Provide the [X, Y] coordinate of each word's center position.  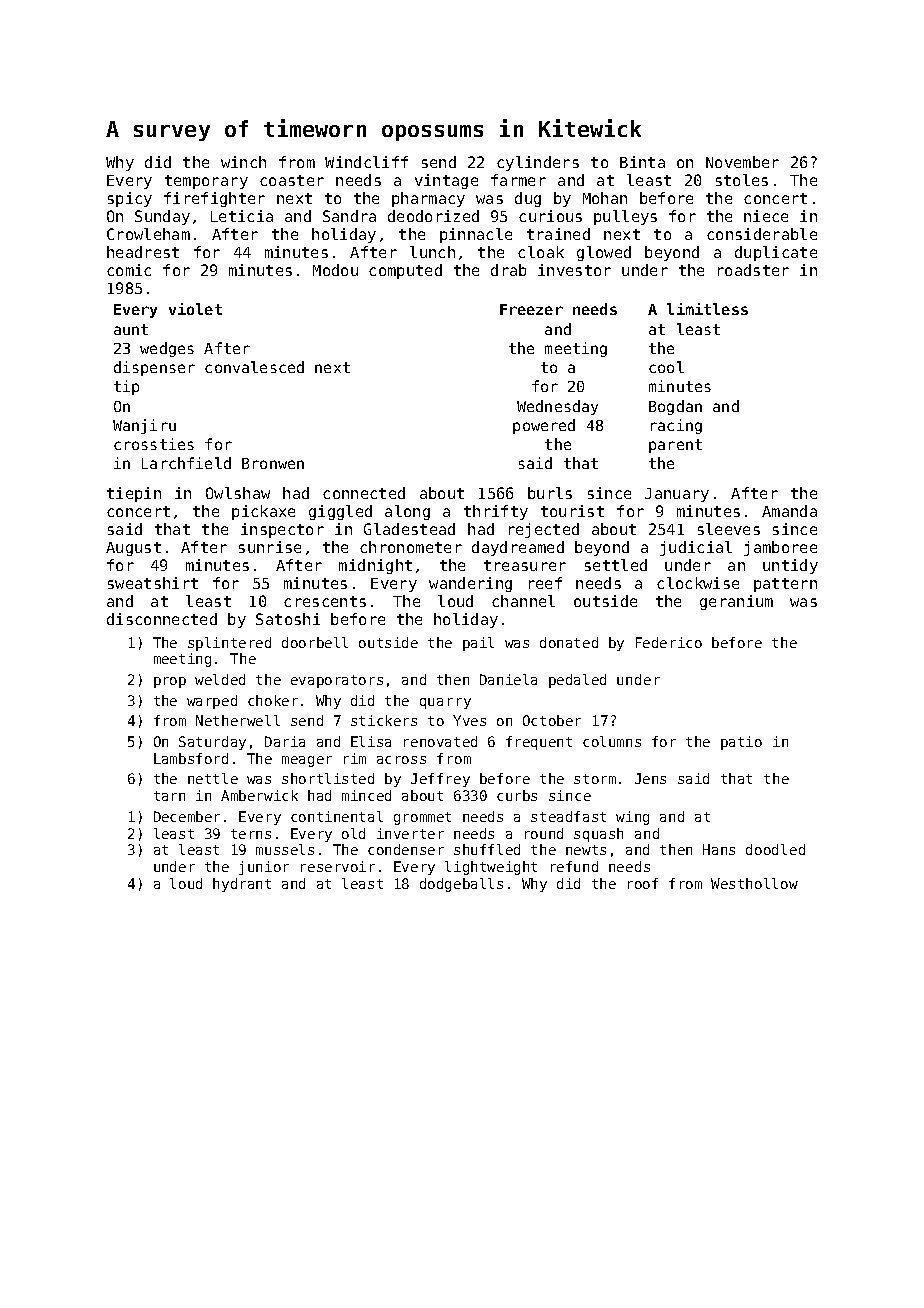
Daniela [508, 679]
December [187, 816]
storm [595, 779]
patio [741, 743]
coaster [292, 180]
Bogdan [675, 407]
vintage [446, 181]
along [407, 512]
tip [126, 387]
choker [273, 700]
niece [766, 216]
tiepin [134, 494]
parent [675, 446]
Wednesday [557, 407]
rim [355, 758]
